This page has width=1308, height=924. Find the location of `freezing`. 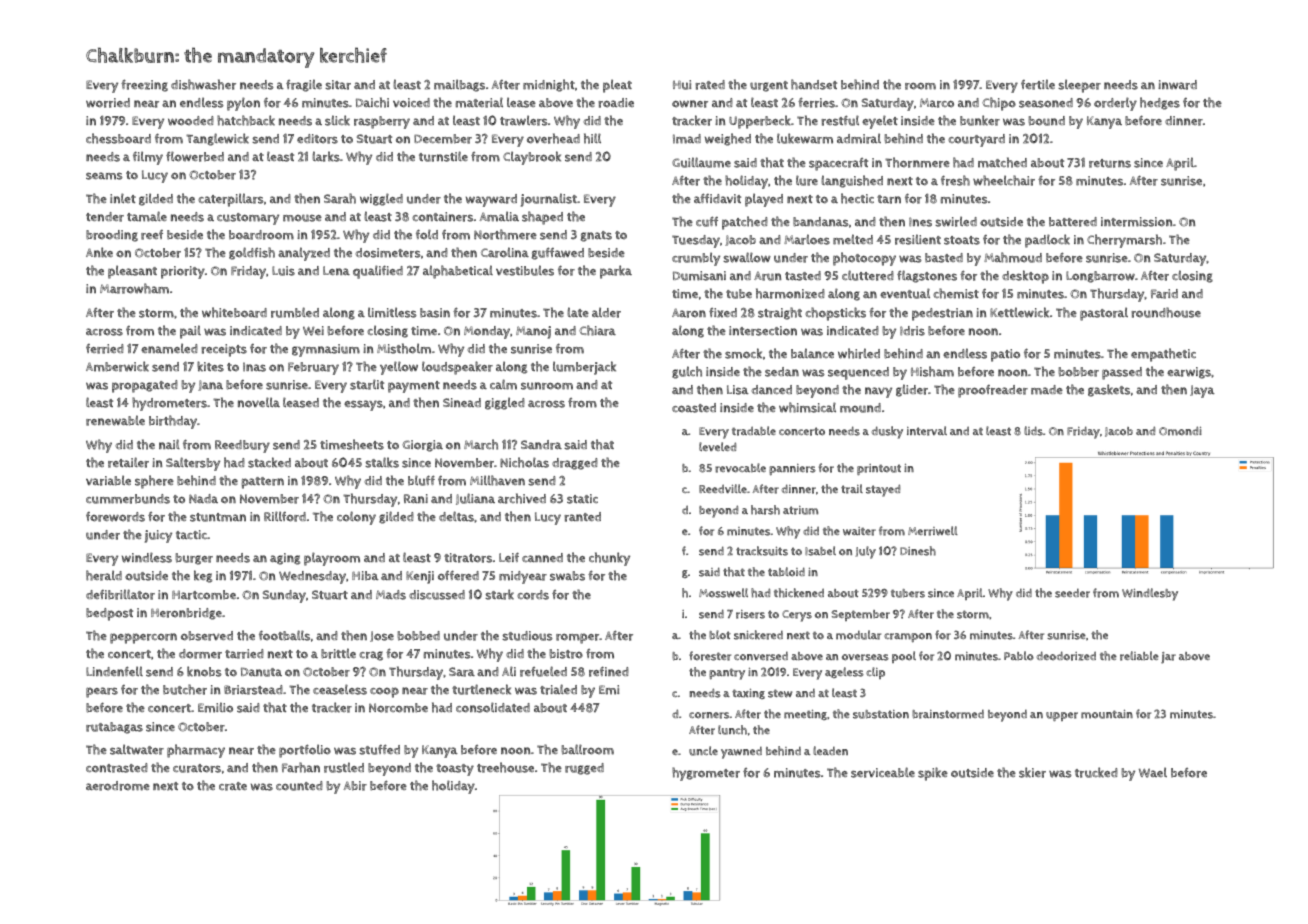

freezing is located at coordinates (144, 85).
